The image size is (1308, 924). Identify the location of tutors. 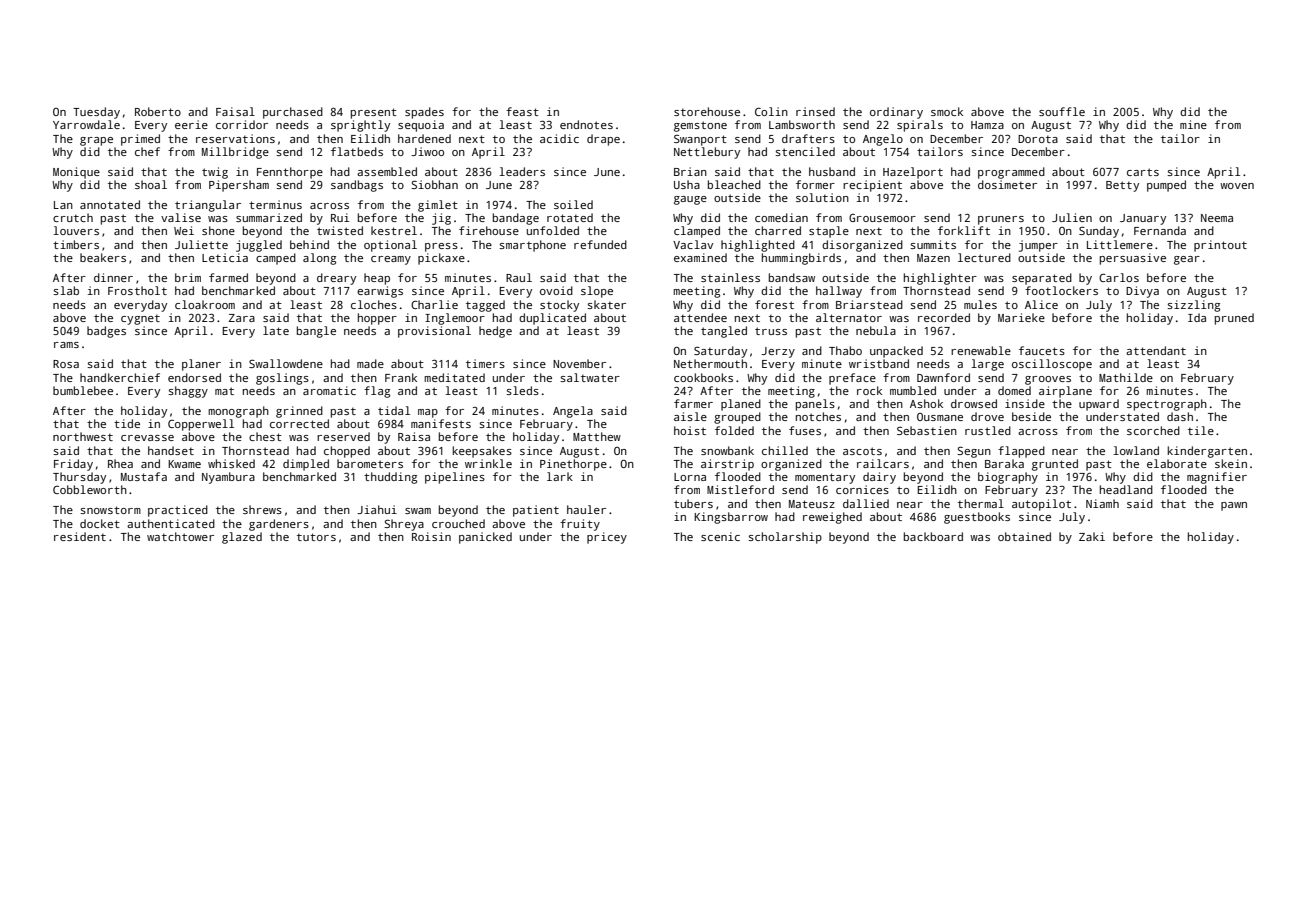
(316, 537).
